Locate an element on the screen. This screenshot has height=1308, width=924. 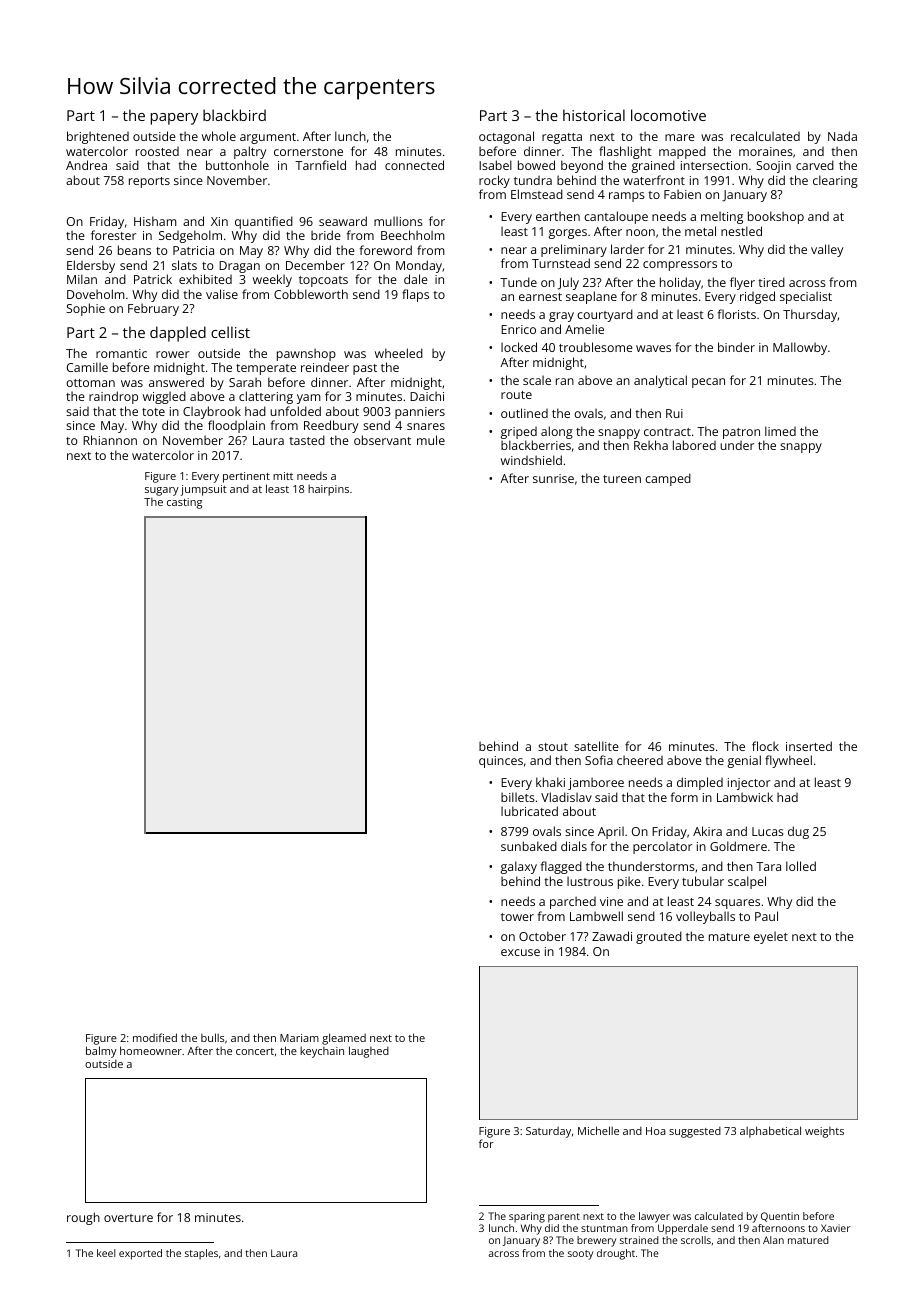
stout is located at coordinates (553, 747).
